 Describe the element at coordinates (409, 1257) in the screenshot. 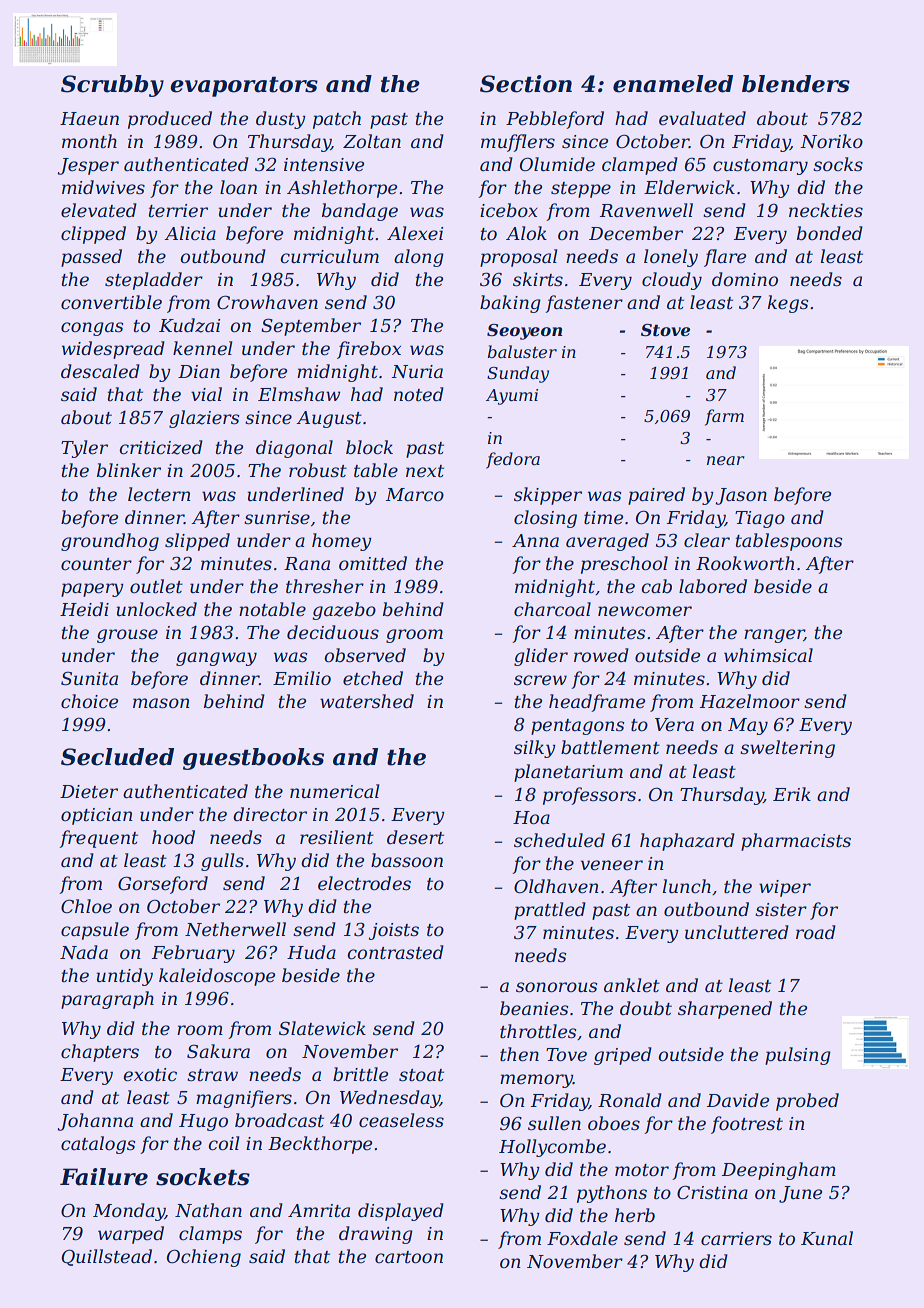

I see `cartoon` at that location.
